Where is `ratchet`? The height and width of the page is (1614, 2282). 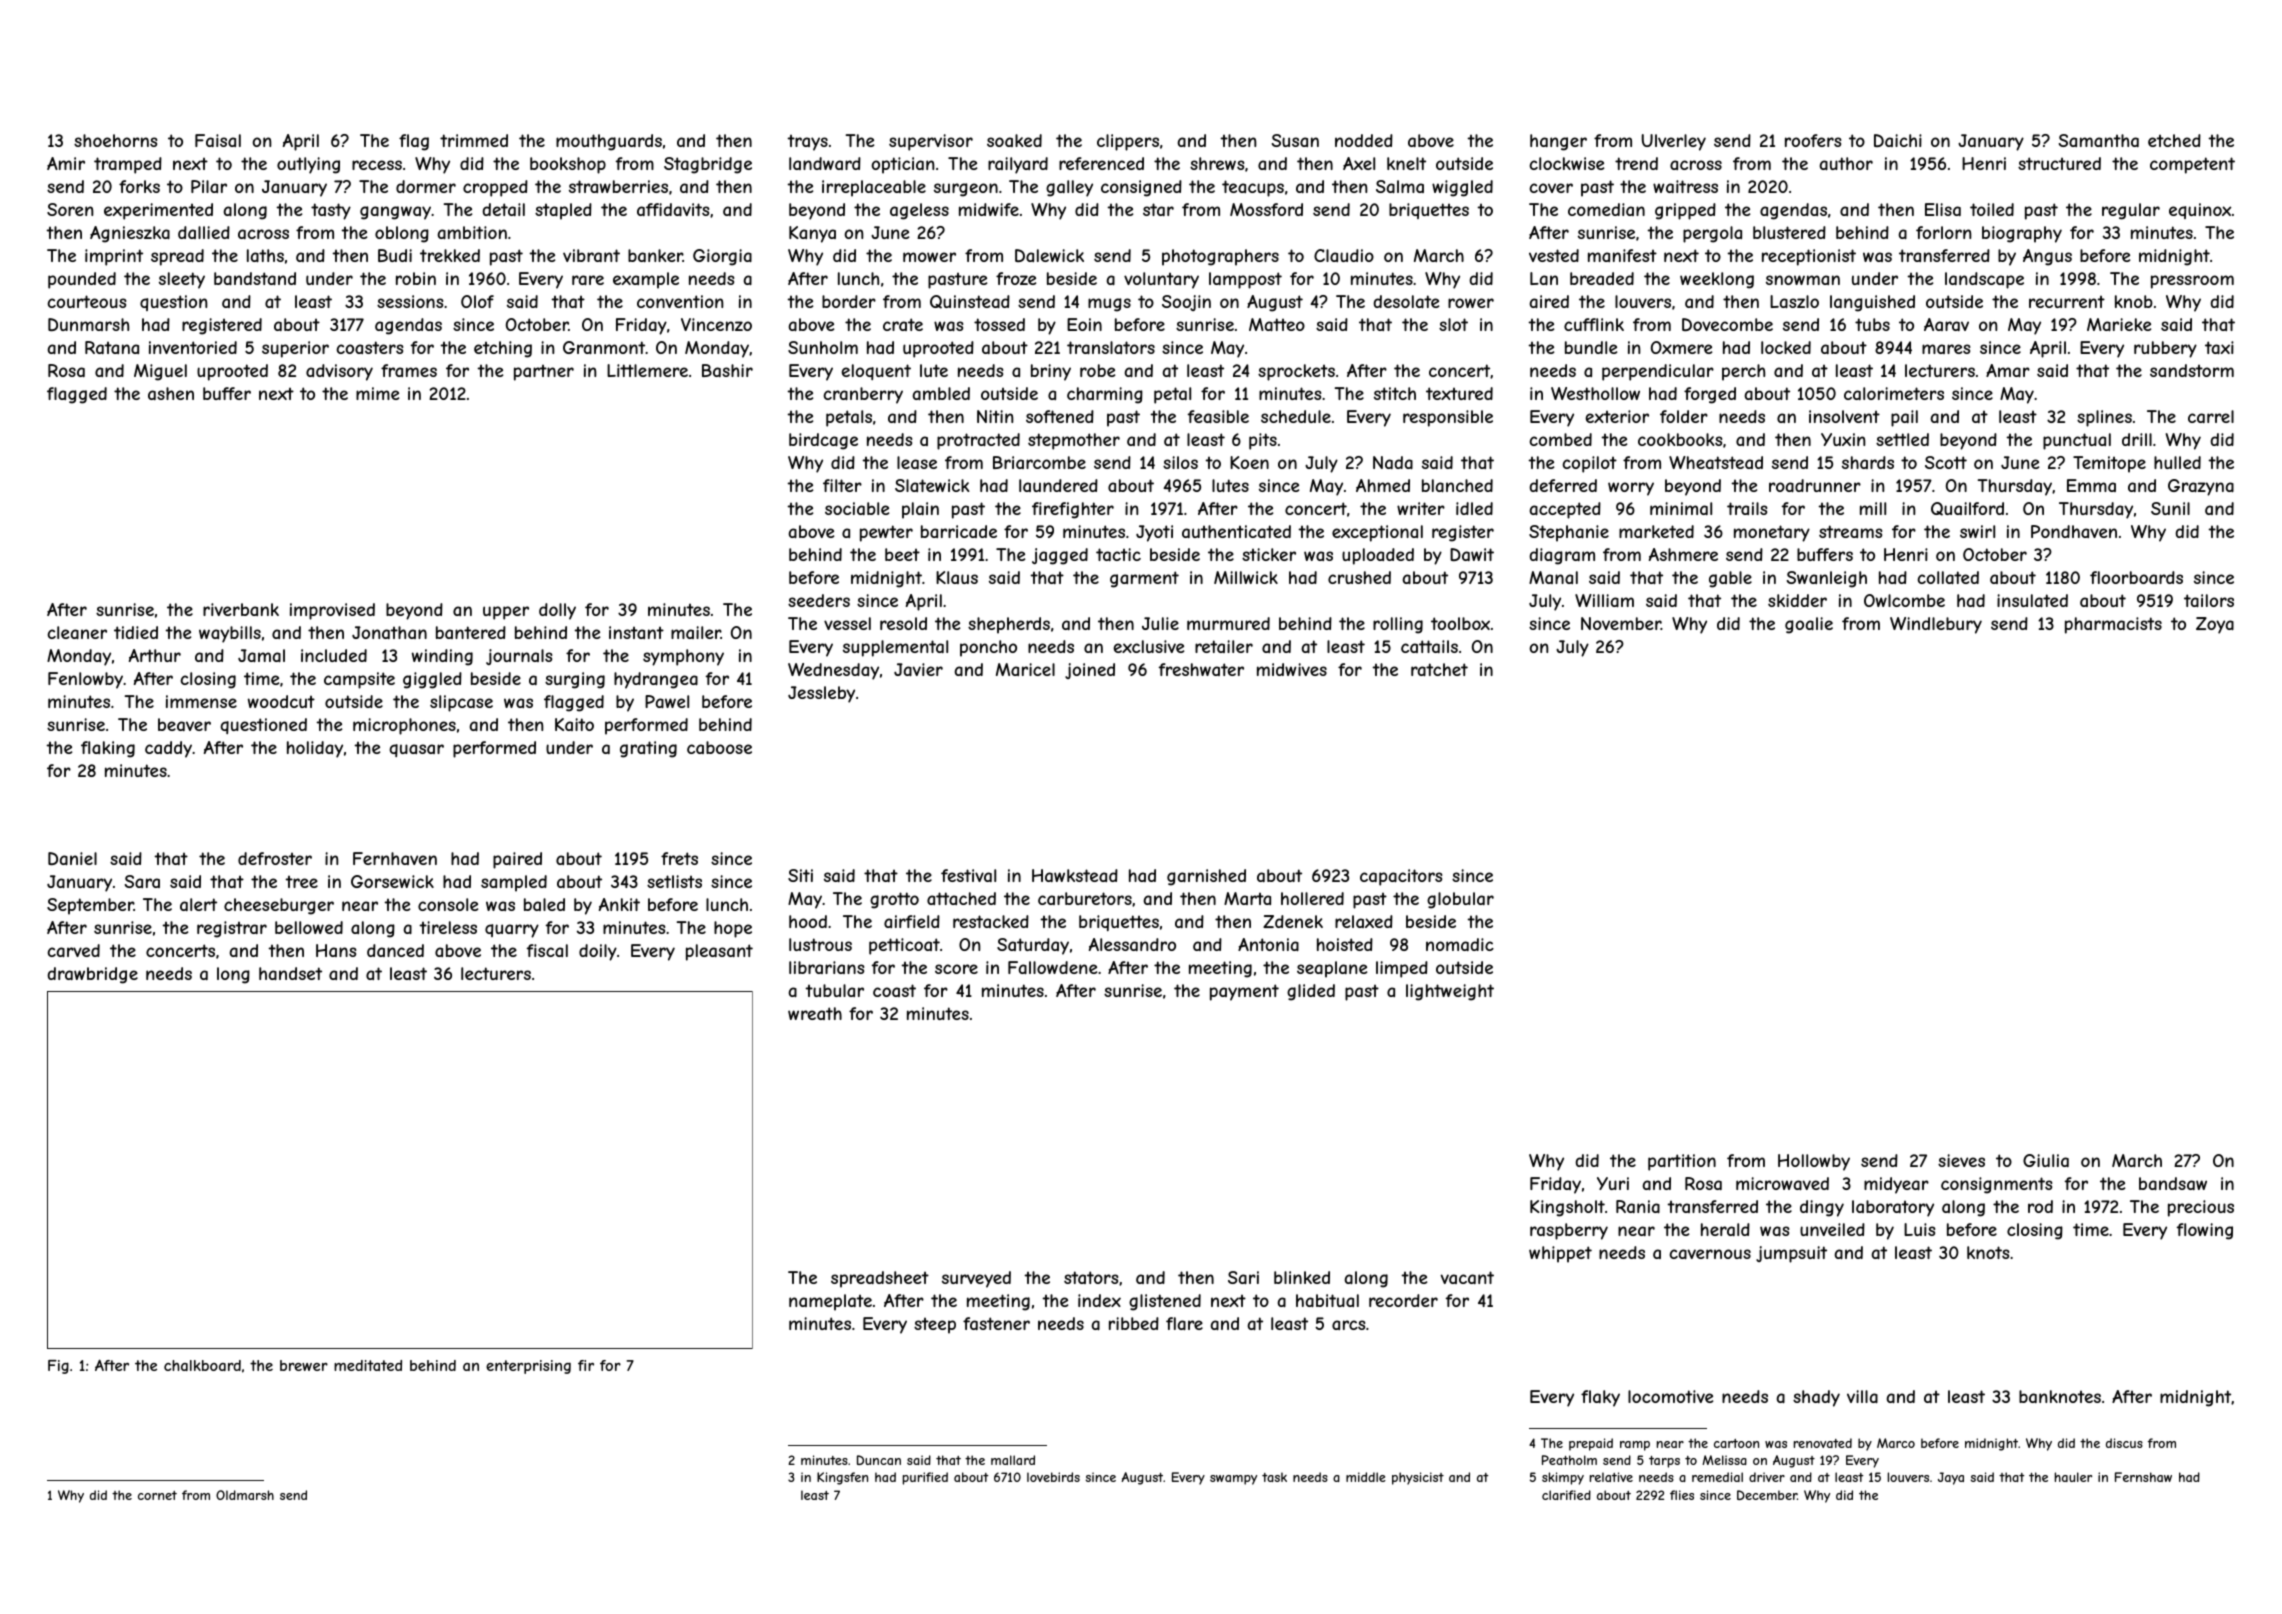 ratchet is located at coordinates (1439, 669).
